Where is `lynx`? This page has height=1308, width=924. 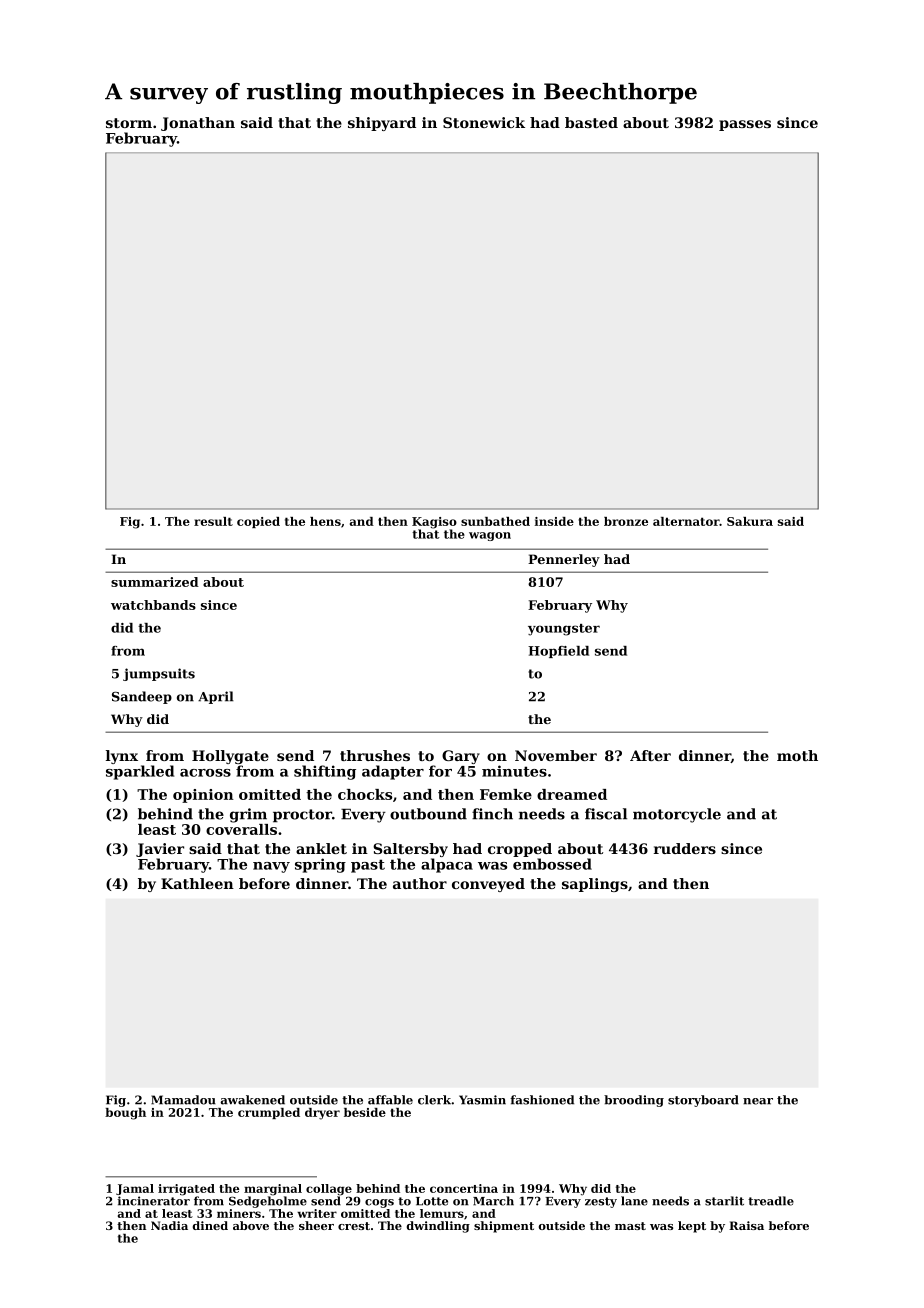 lynx is located at coordinates (122, 757).
